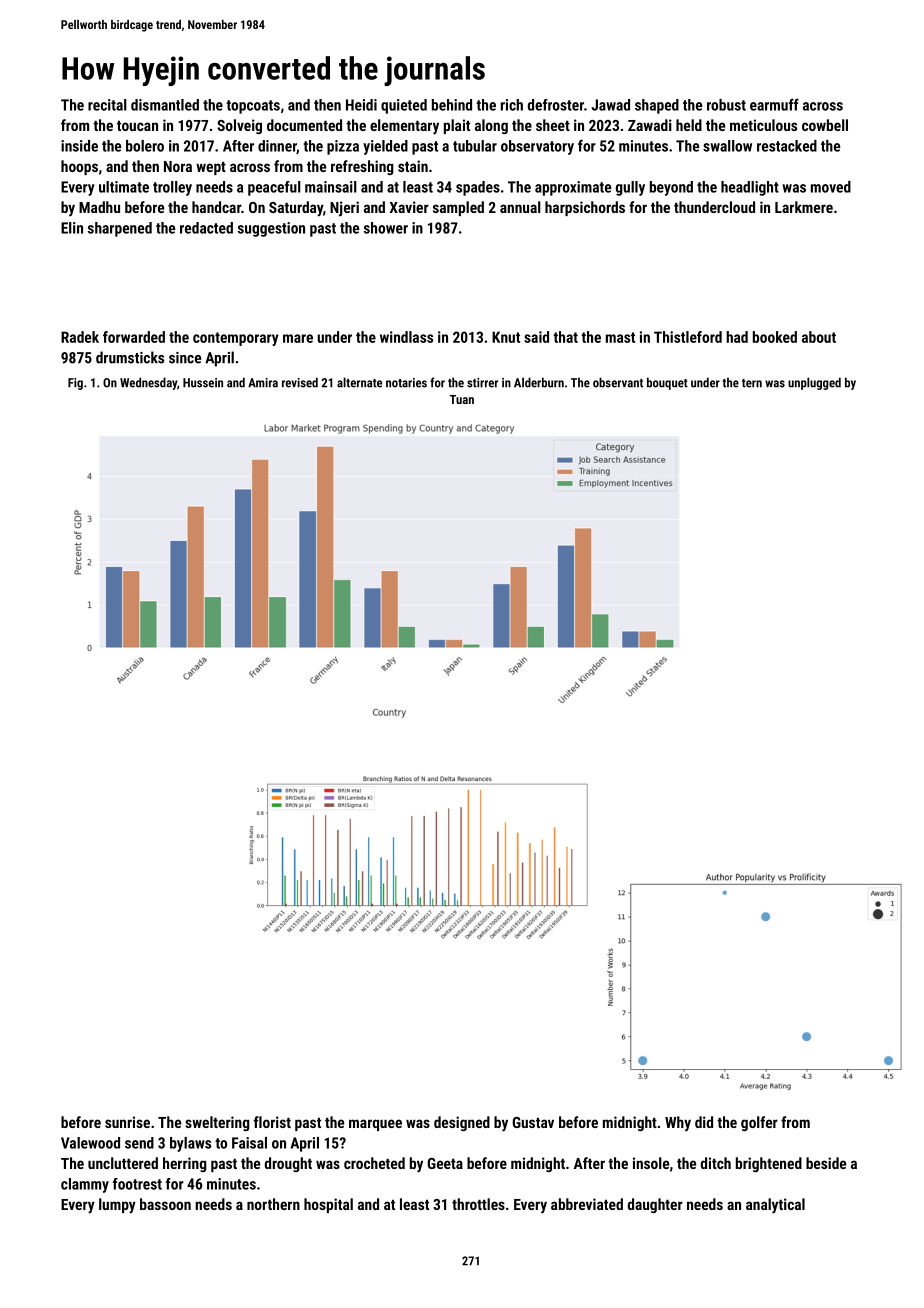 This screenshot has height=1308, width=924. Describe the element at coordinates (253, 107) in the screenshot. I see `topcoats` at that location.
